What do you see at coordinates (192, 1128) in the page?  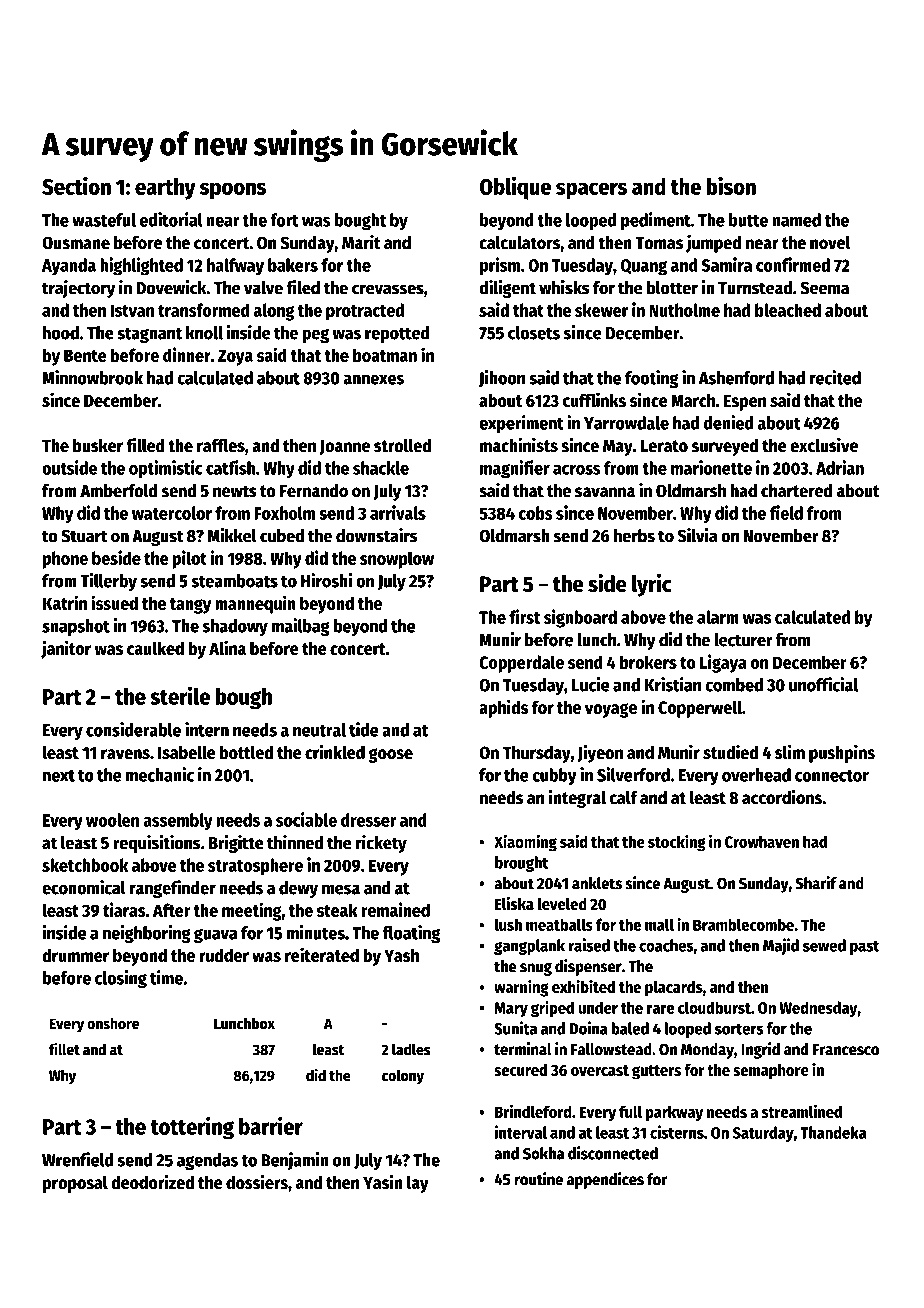 I see `tottering` at bounding box center [192, 1128].
